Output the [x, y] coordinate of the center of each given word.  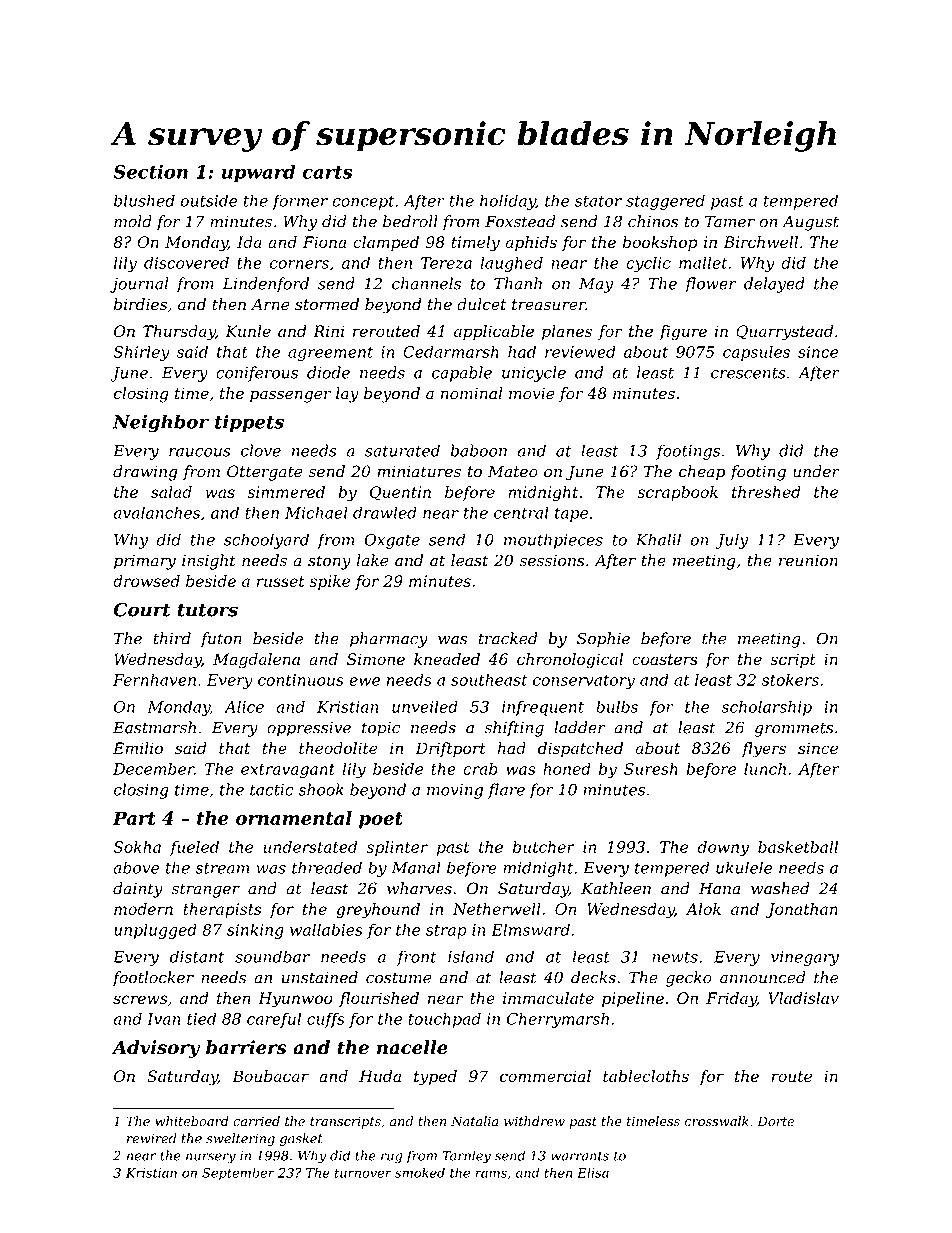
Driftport [450, 749]
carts [327, 172]
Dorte [775, 1121]
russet [281, 581]
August [810, 223]
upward [258, 173]
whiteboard [192, 1121]
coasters [665, 659]
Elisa [593, 1172]
